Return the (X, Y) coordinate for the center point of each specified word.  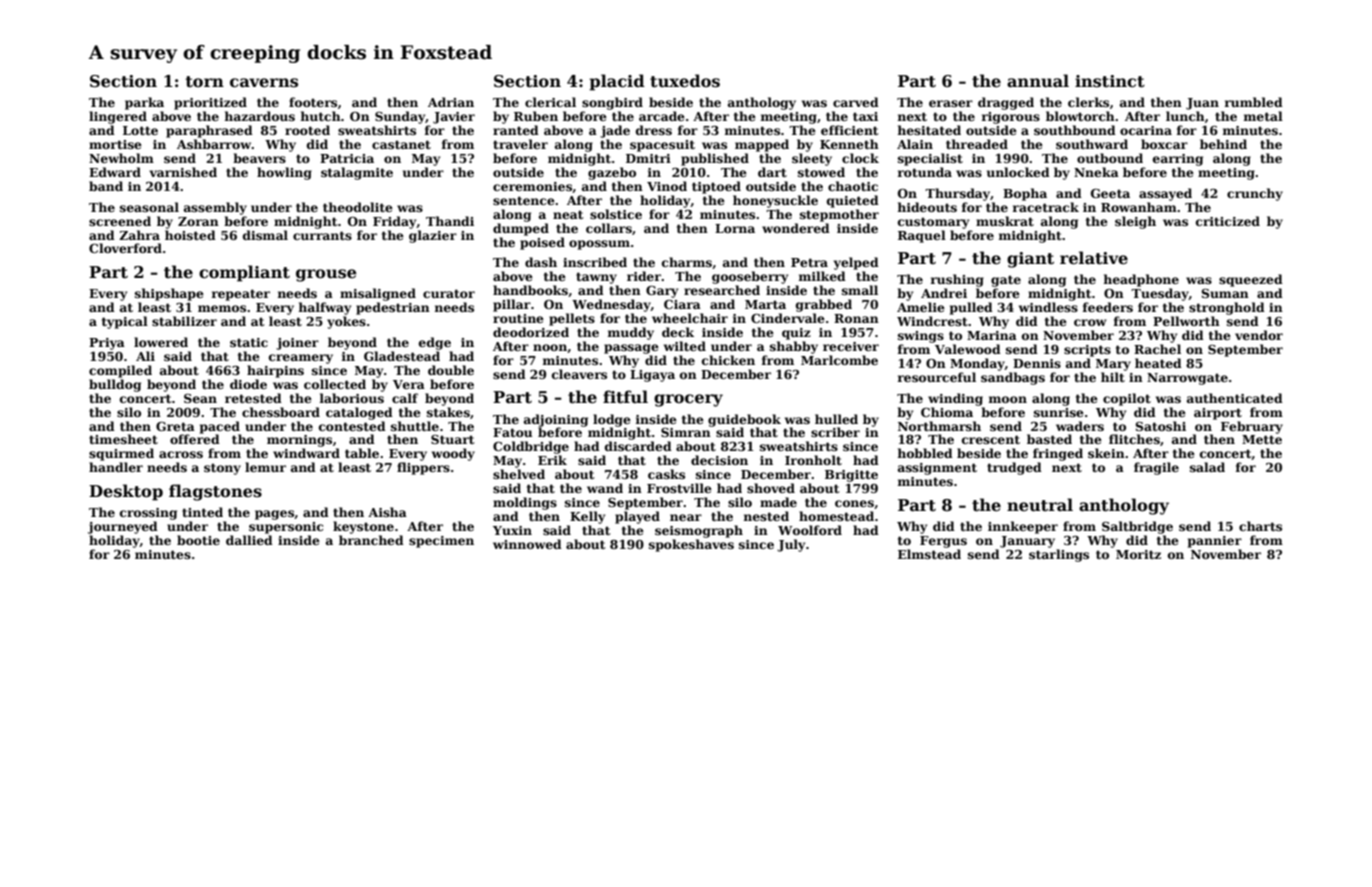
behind (1223, 144)
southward (1092, 144)
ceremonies (532, 186)
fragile (1156, 468)
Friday (395, 222)
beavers (259, 158)
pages (274, 515)
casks (666, 474)
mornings (299, 441)
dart (772, 172)
